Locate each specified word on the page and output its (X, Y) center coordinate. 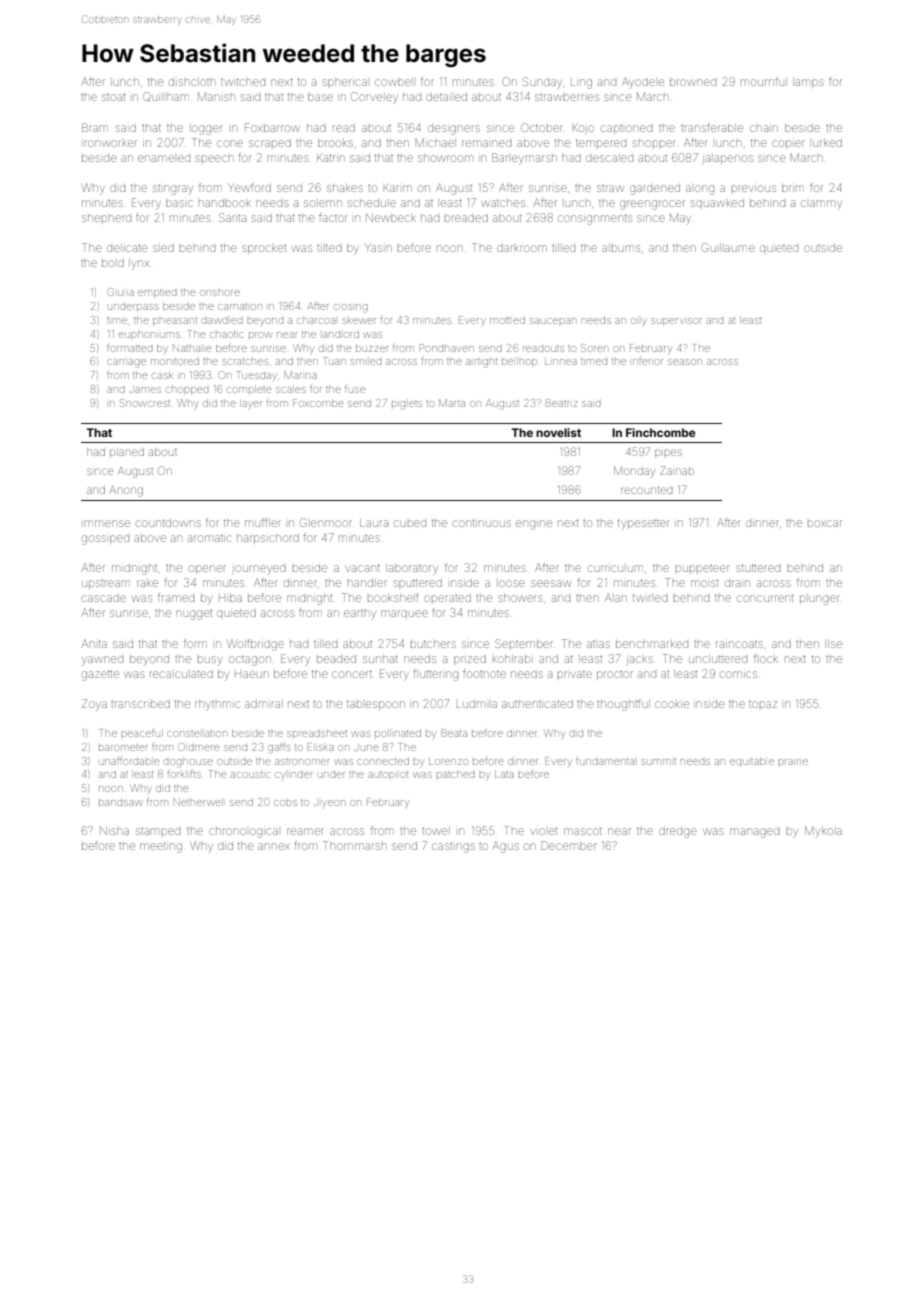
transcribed (140, 704)
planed (127, 452)
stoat (114, 97)
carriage (126, 363)
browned (693, 82)
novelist (558, 432)
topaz (763, 704)
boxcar (825, 523)
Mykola (823, 832)
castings (453, 848)
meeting (161, 847)
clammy (821, 205)
